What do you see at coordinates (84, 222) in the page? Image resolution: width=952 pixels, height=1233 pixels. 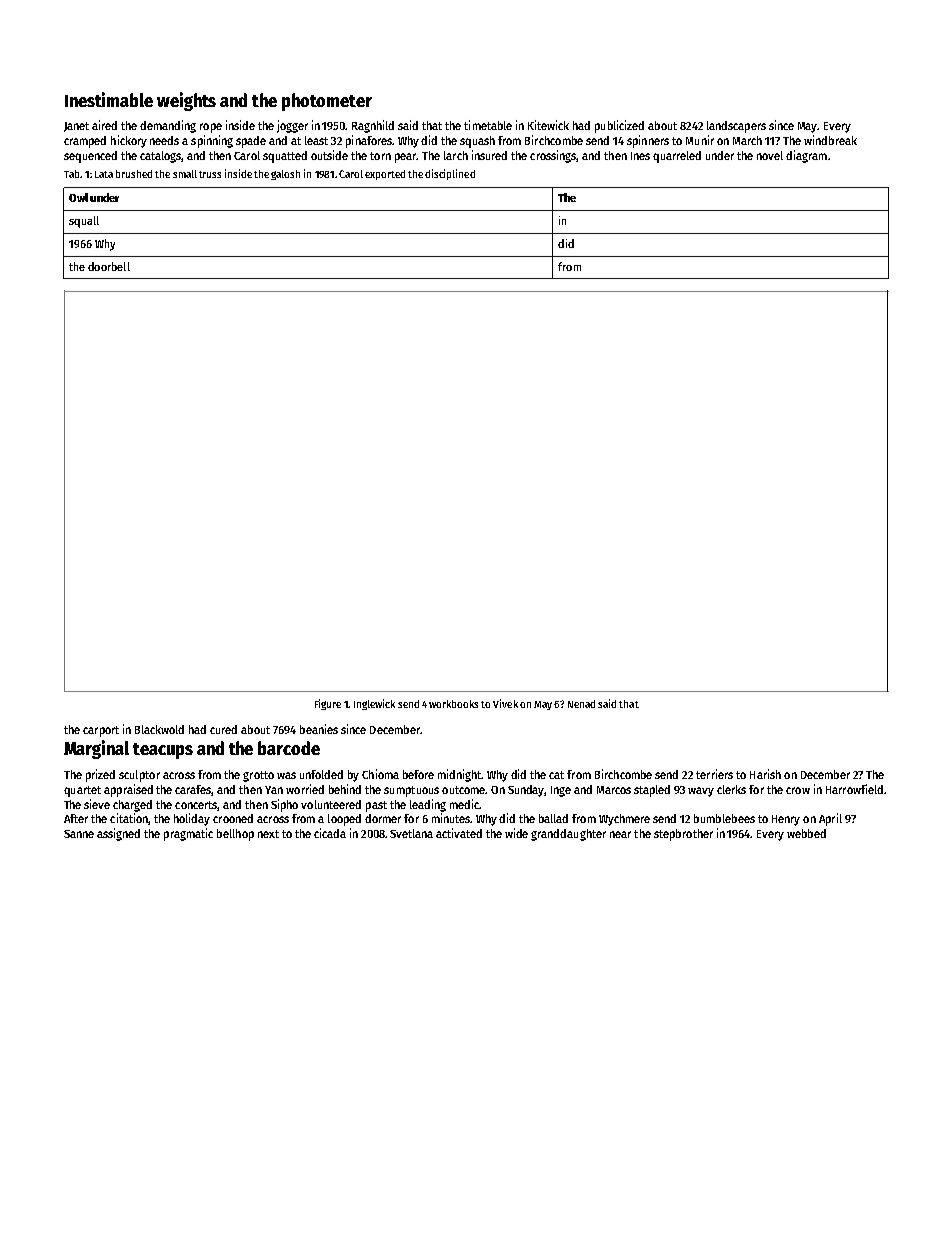 I see `squall` at bounding box center [84, 222].
